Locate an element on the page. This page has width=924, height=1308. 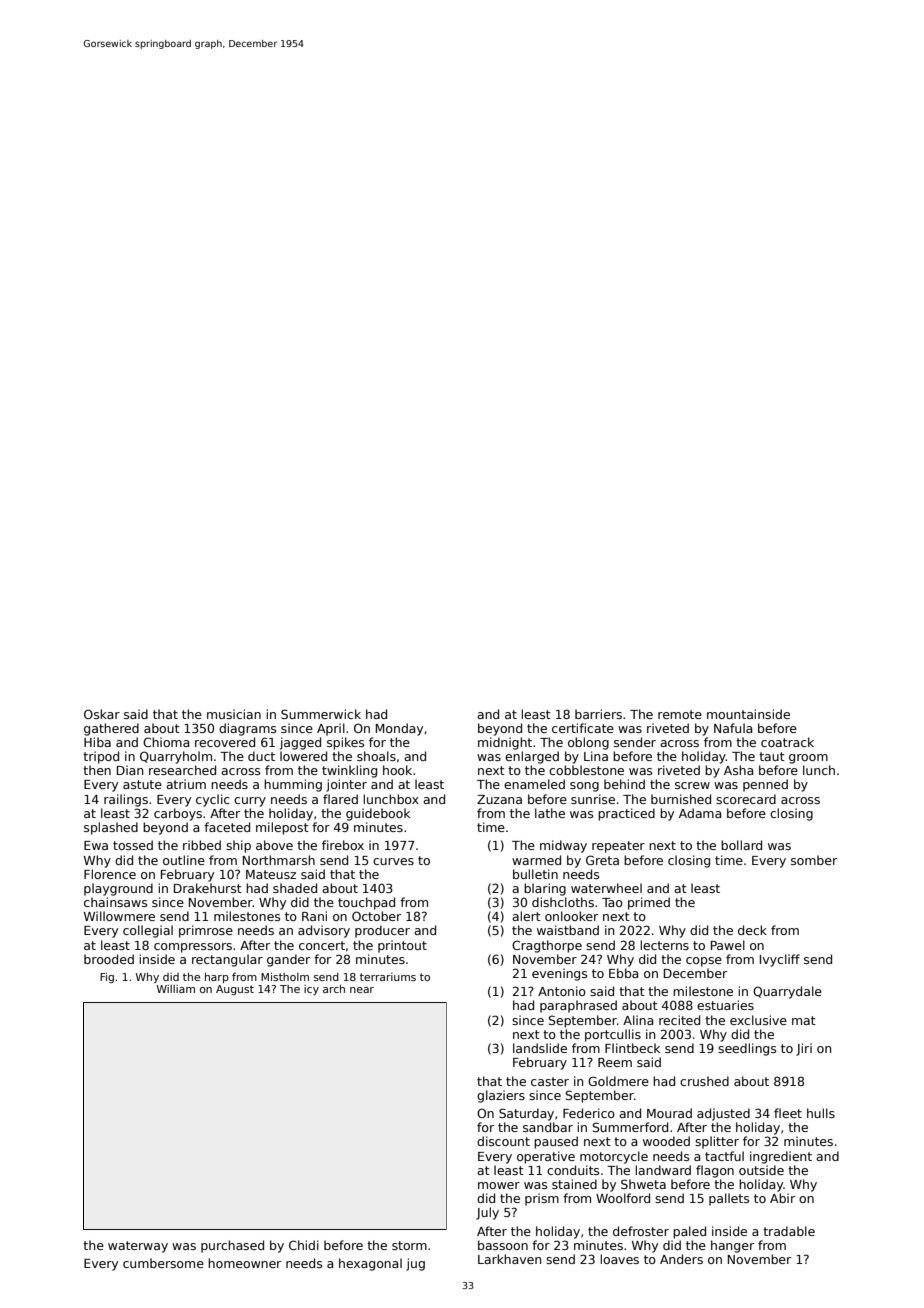
Ewa is located at coordinates (96, 845).
